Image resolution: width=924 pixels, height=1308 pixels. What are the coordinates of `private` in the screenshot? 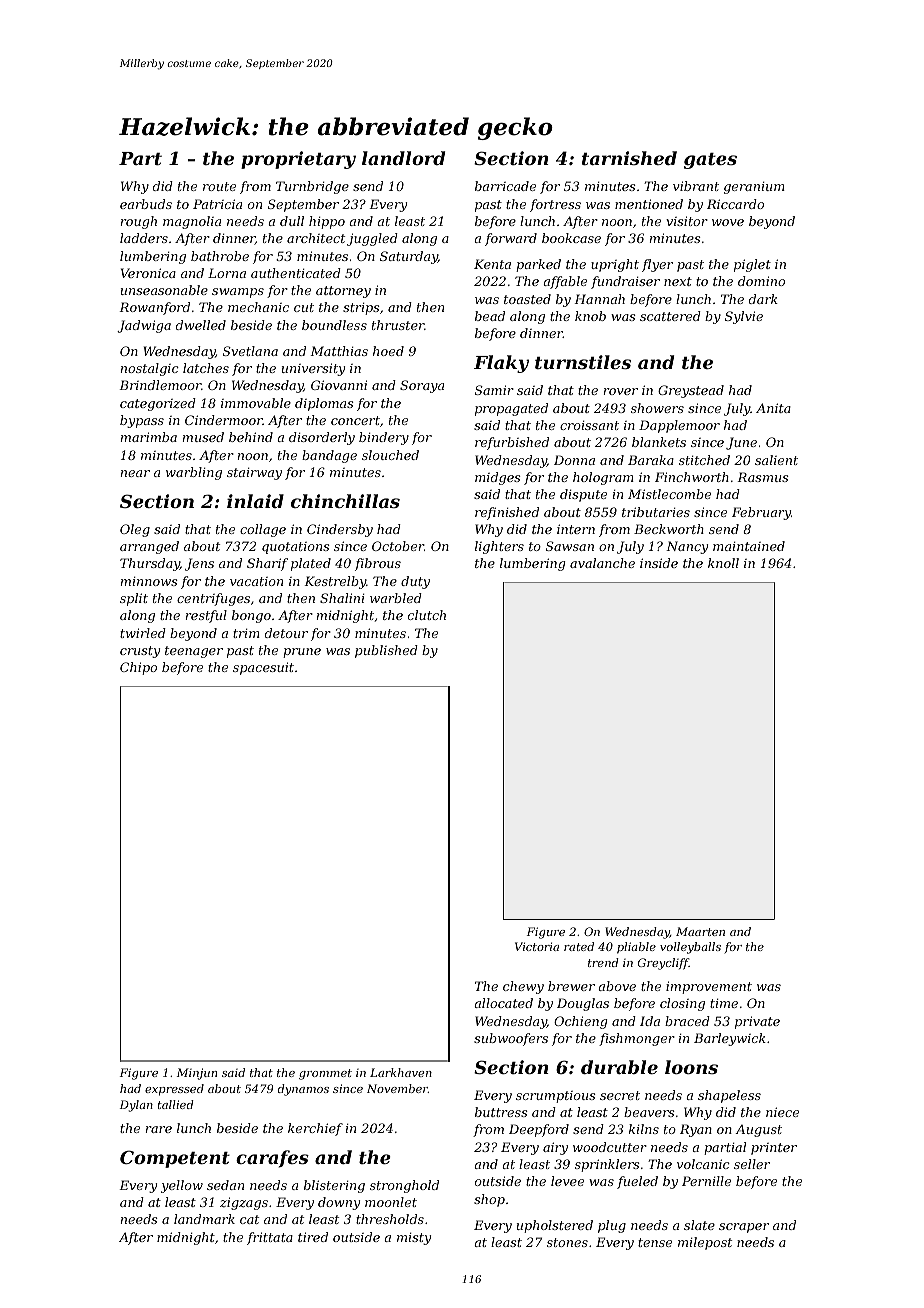 It's located at (757, 1022).
